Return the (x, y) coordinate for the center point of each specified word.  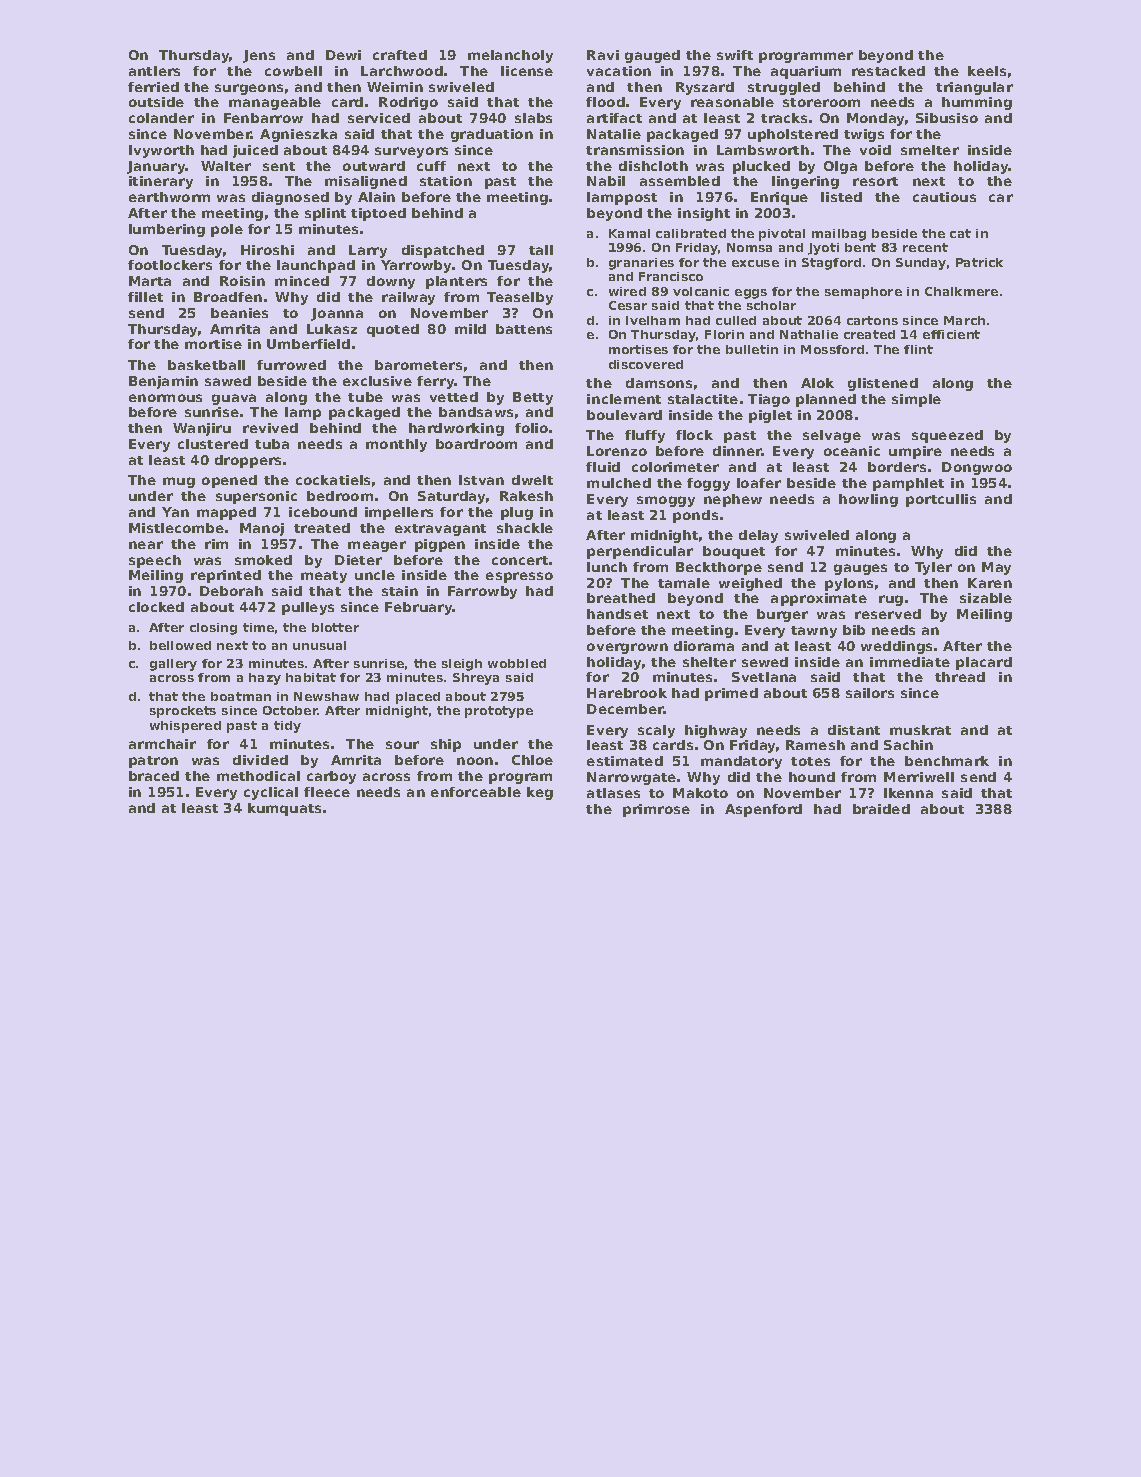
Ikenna (908, 793)
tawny (814, 632)
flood (605, 102)
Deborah (231, 591)
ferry (436, 382)
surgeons (249, 89)
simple (916, 400)
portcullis (941, 500)
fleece (327, 792)
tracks (784, 118)
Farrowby (482, 592)
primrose (656, 810)
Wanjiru (202, 429)
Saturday (451, 497)
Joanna (337, 314)
